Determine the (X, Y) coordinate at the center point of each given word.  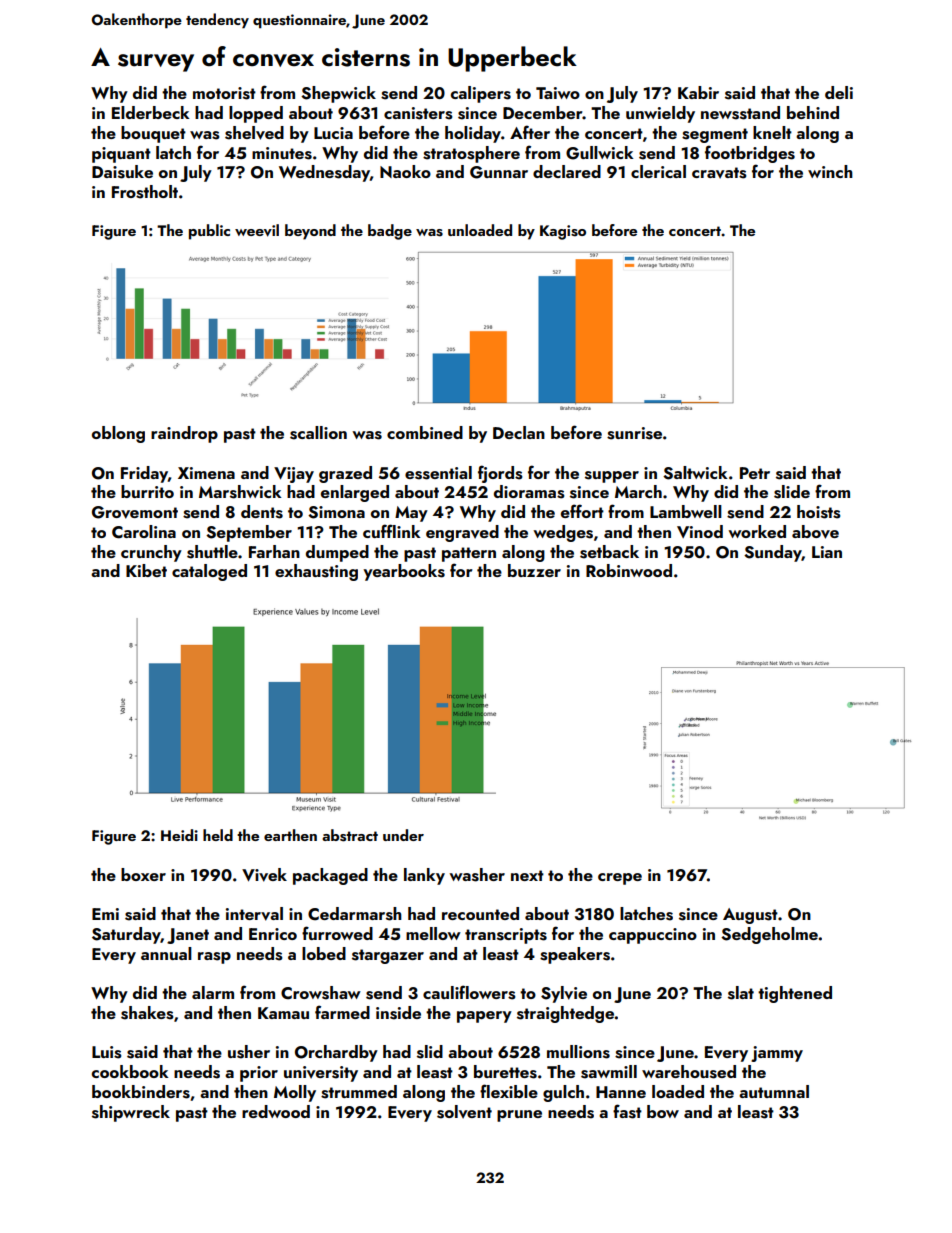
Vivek (264, 875)
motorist (224, 93)
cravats (719, 173)
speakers (575, 955)
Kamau (283, 1013)
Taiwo (558, 93)
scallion (318, 433)
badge (390, 232)
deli (839, 92)
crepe (620, 879)
